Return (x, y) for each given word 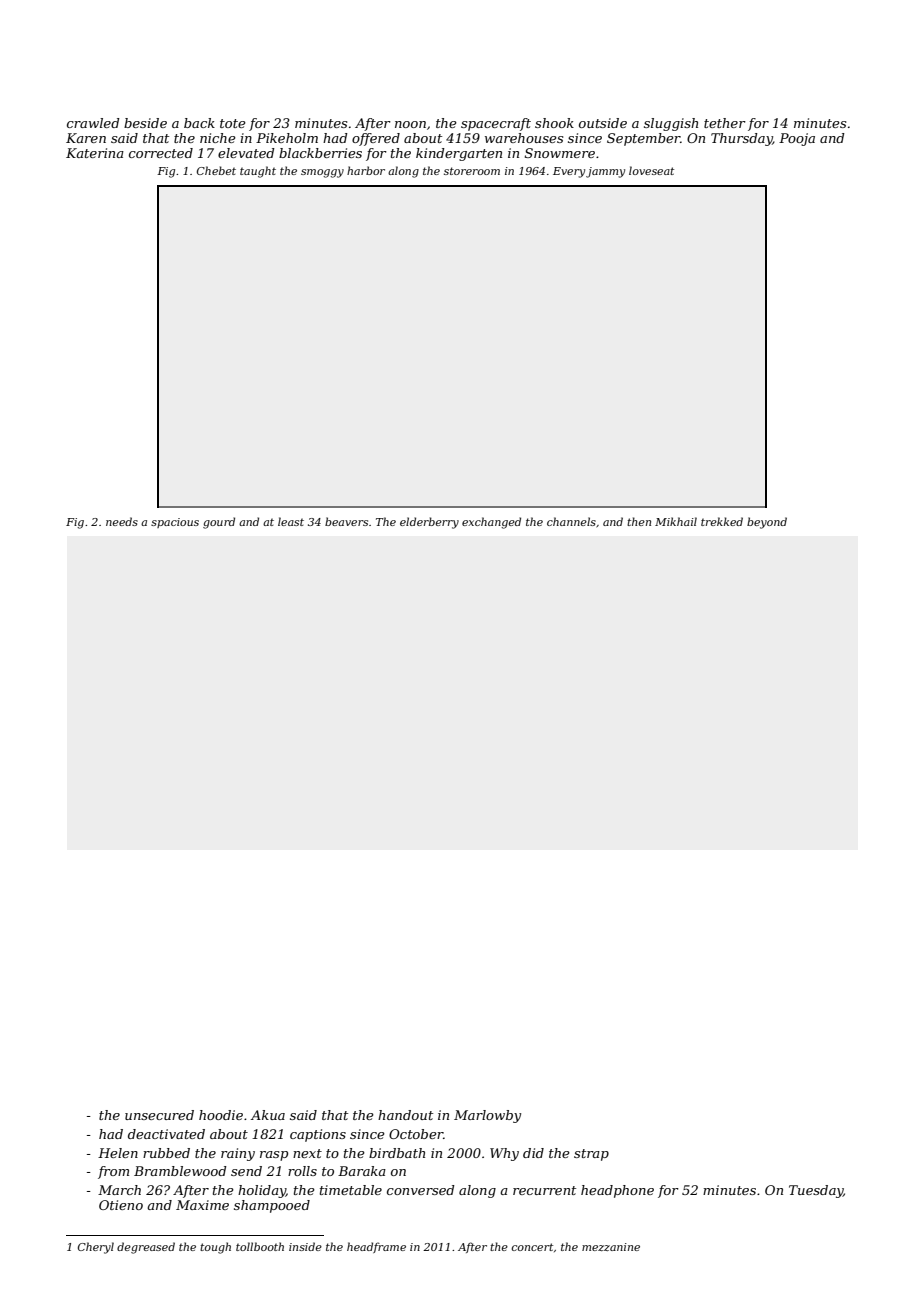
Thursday (742, 139)
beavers (346, 521)
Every (569, 172)
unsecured (159, 1115)
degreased (146, 1248)
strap (591, 1155)
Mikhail (676, 521)
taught (258, 172)
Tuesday (816, 1191)
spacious (175, 523)
